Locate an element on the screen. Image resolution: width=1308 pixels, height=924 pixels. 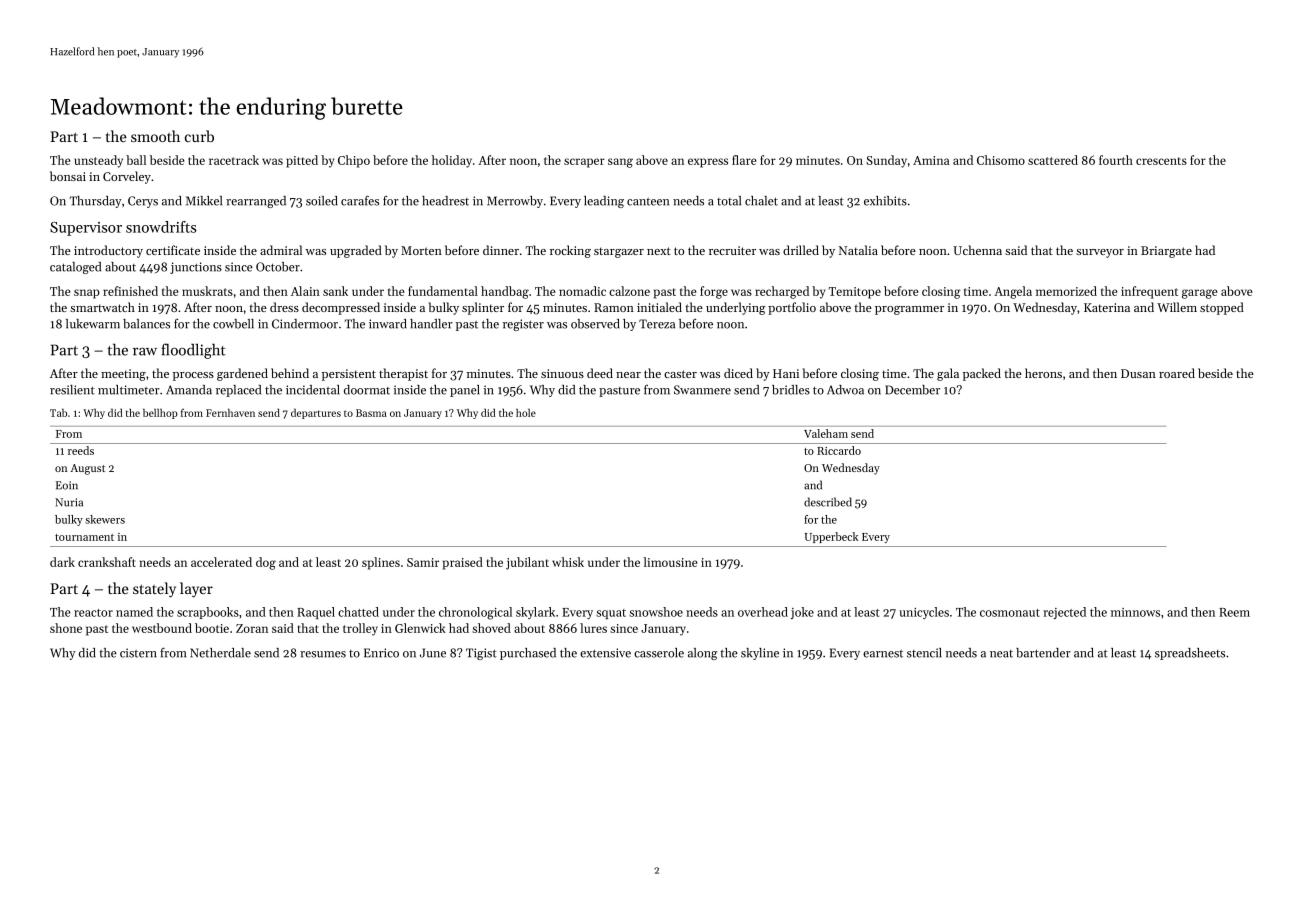
skewers is located at coordinates (105, 519).
